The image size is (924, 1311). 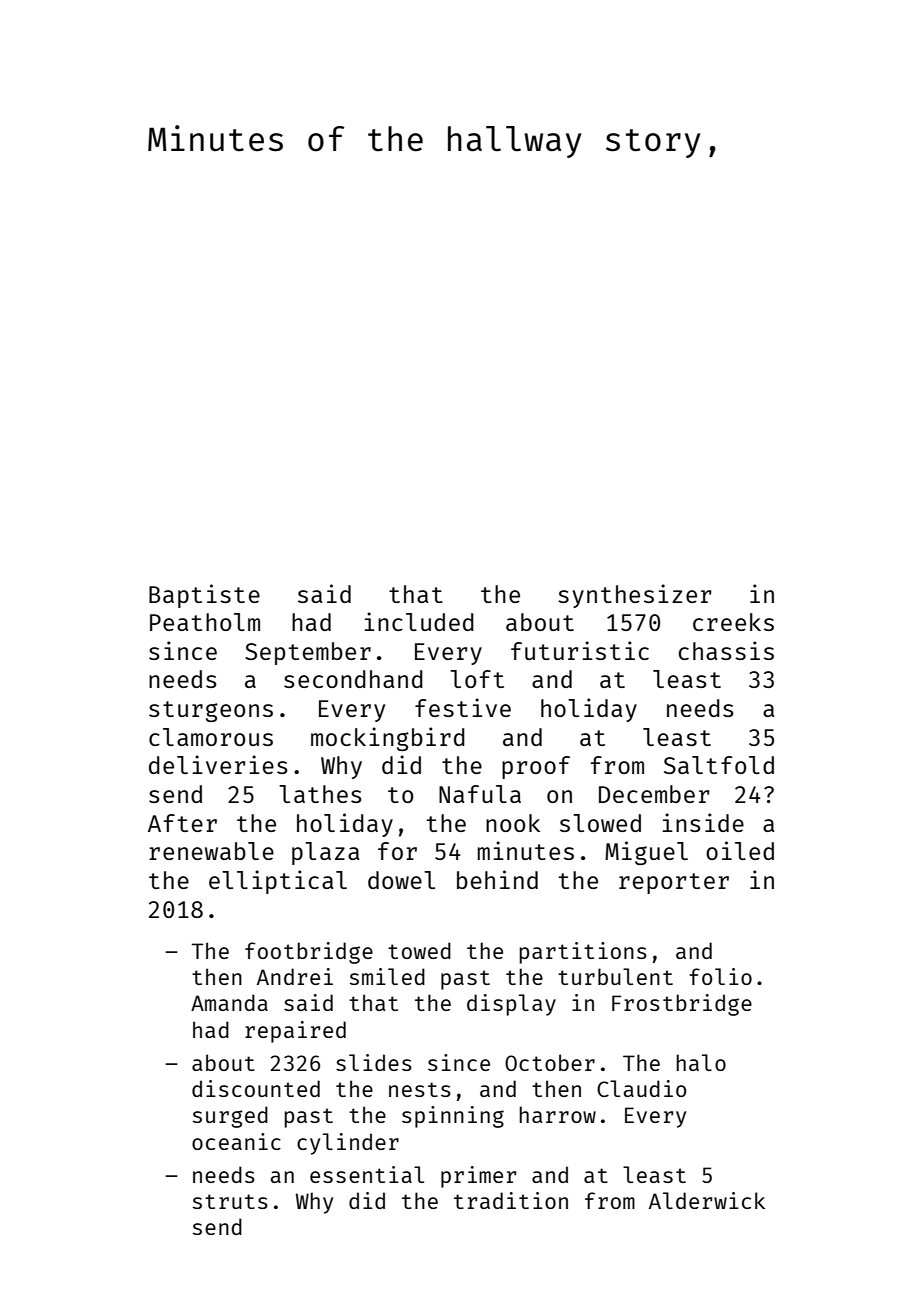 What do you see at coordinates (477, 679) in the screenshot?
I see `loft` at bounding box center [477, 679].
